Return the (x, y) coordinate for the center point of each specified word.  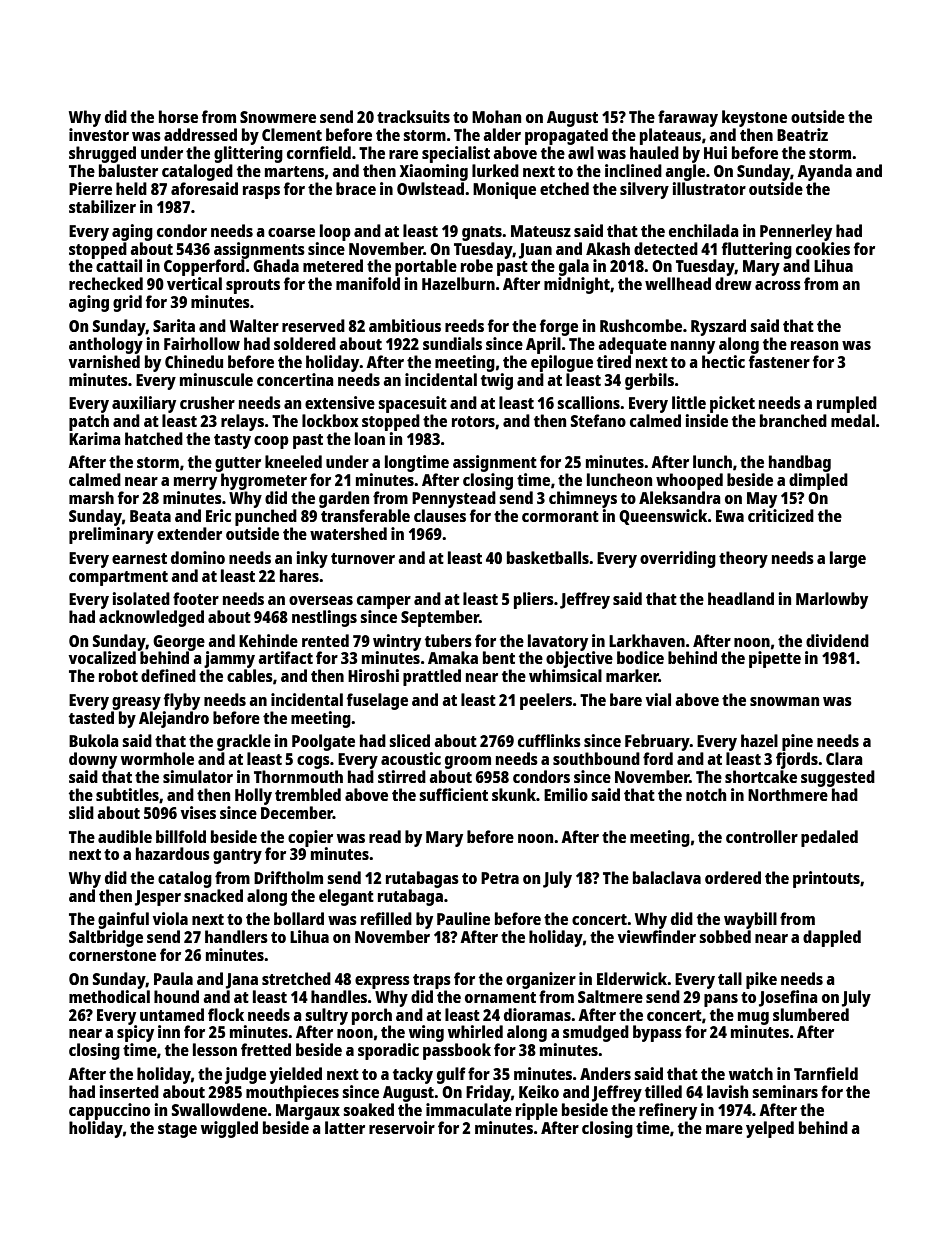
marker (632, 675)
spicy (135, 1033)
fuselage (377, 701)
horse (178, 116)
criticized (781, 515)
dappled (832, 938)
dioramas (537, 1014)
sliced (409, 740)
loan (370, 438)
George (179, 643)
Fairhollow (202, 343)
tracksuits (413, 116)
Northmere (788, 794)
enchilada (704, 230)
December (297, 812)
